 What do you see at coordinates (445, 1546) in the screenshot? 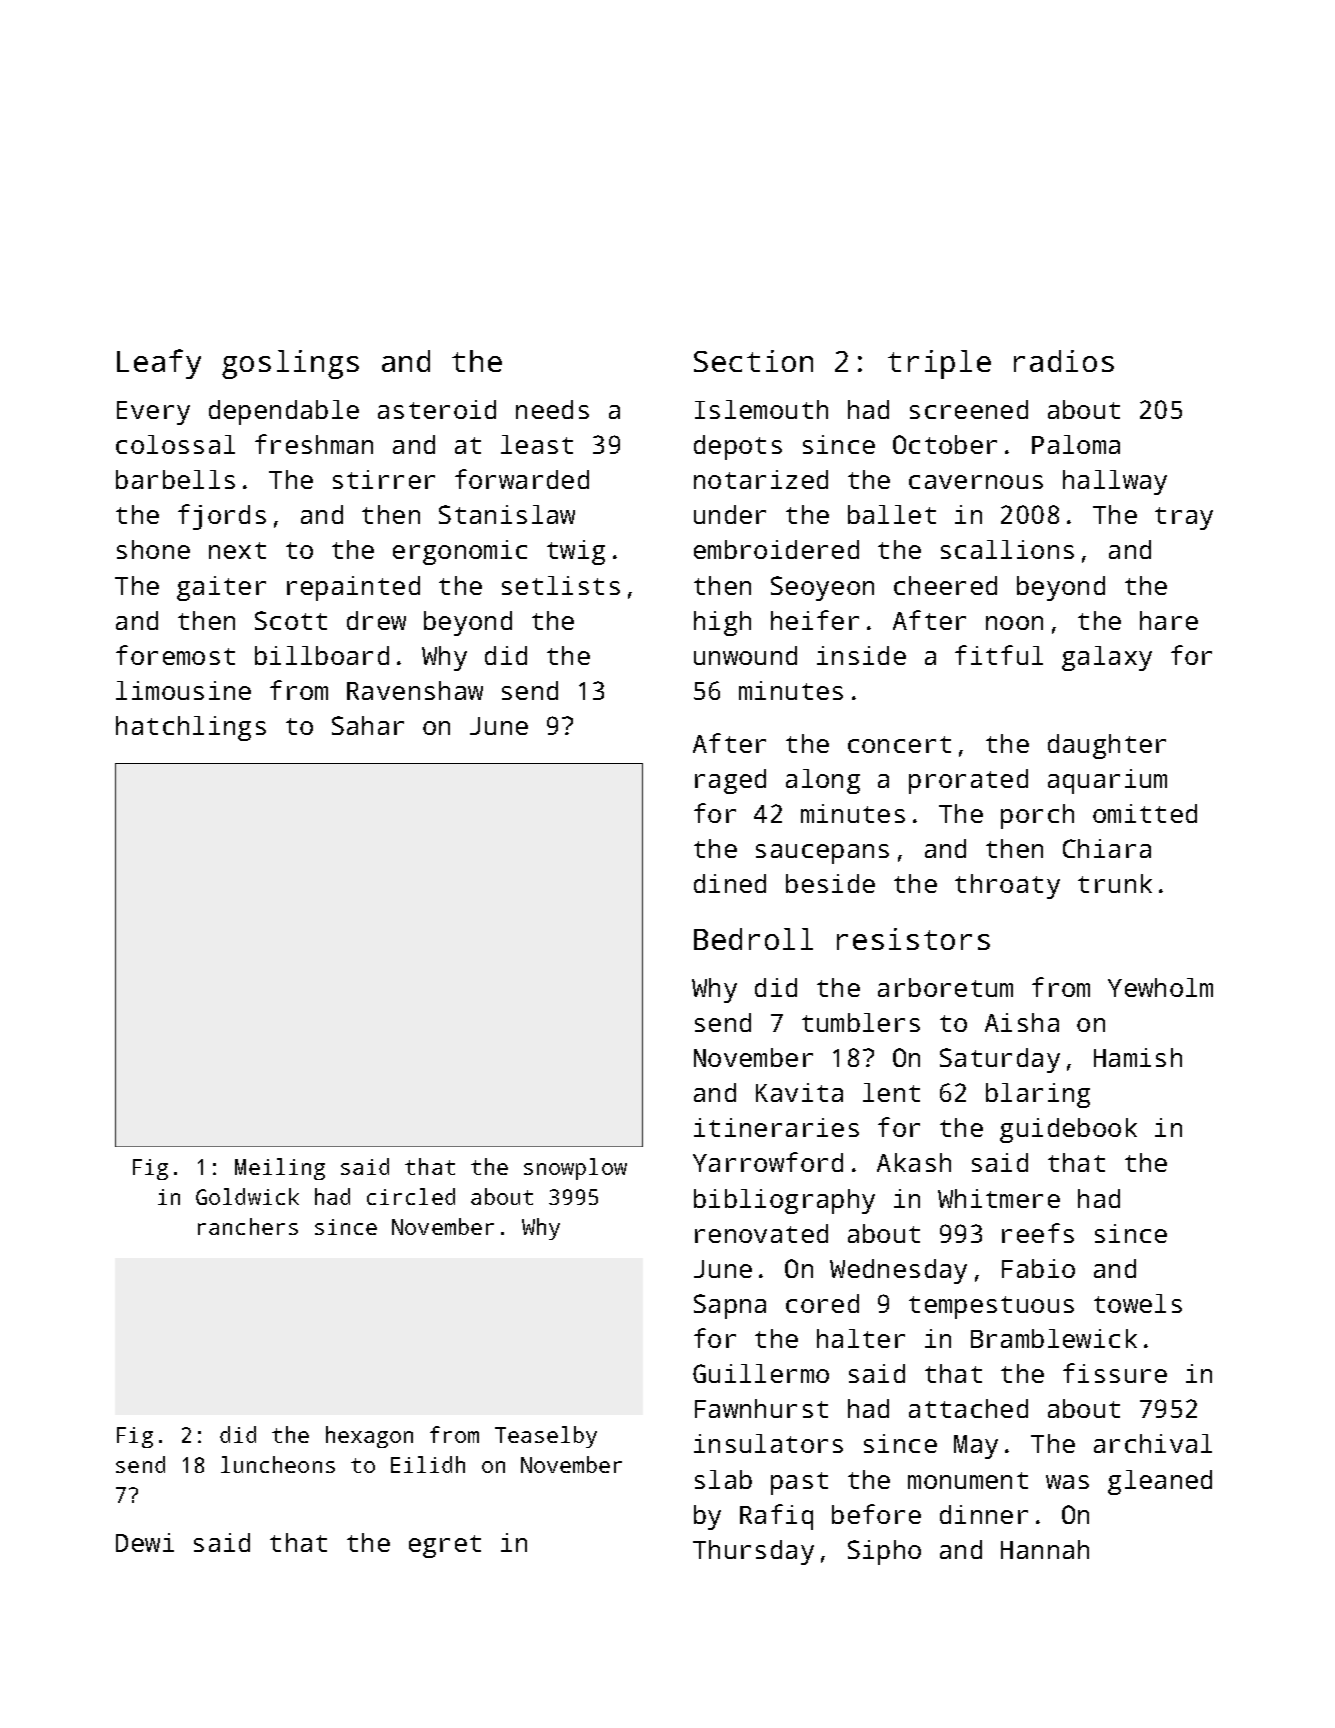
I see `egret` at bounding box center [445, 1546].
